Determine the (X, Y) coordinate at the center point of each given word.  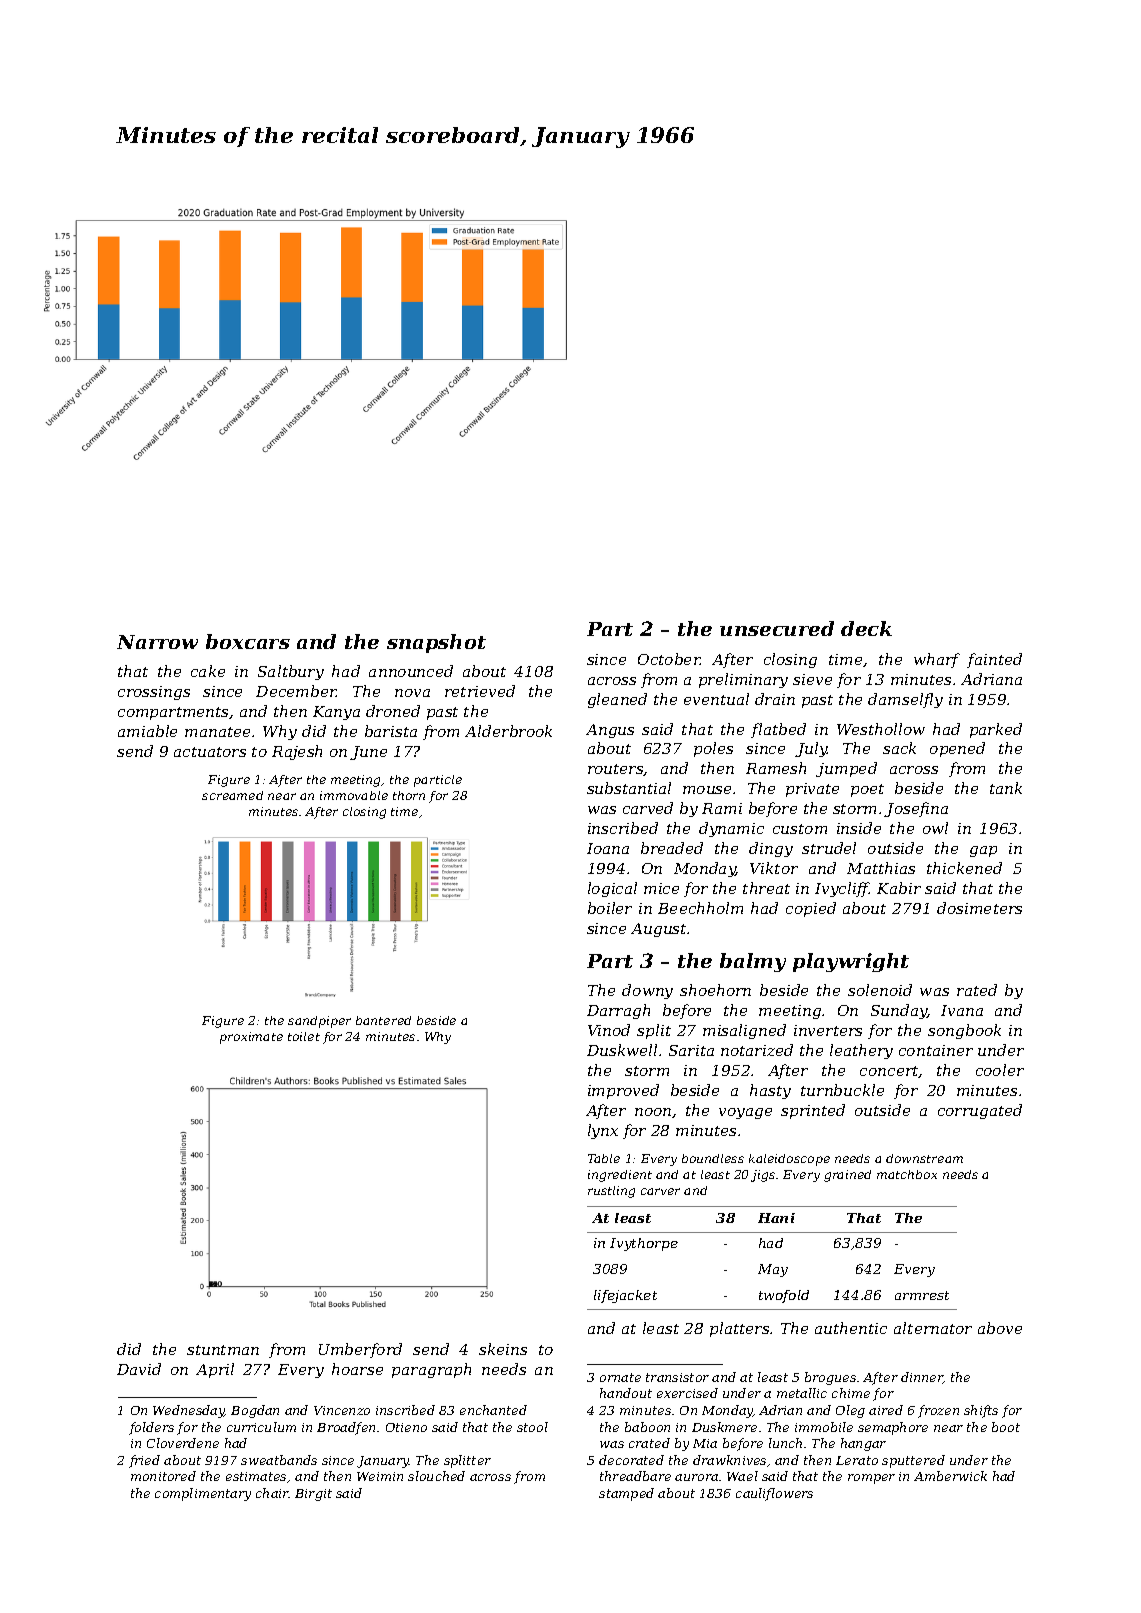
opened (957, 749)
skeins (503, 1349)
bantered (383, 1020)
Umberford (360, 1350)
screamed (232, 795)
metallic (802, 1393)
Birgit (313, 1495)
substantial (629, 788)
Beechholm (700, 908)
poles (713, 749)
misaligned (744, 1031)
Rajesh (297, 752)
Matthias (881, 868)
